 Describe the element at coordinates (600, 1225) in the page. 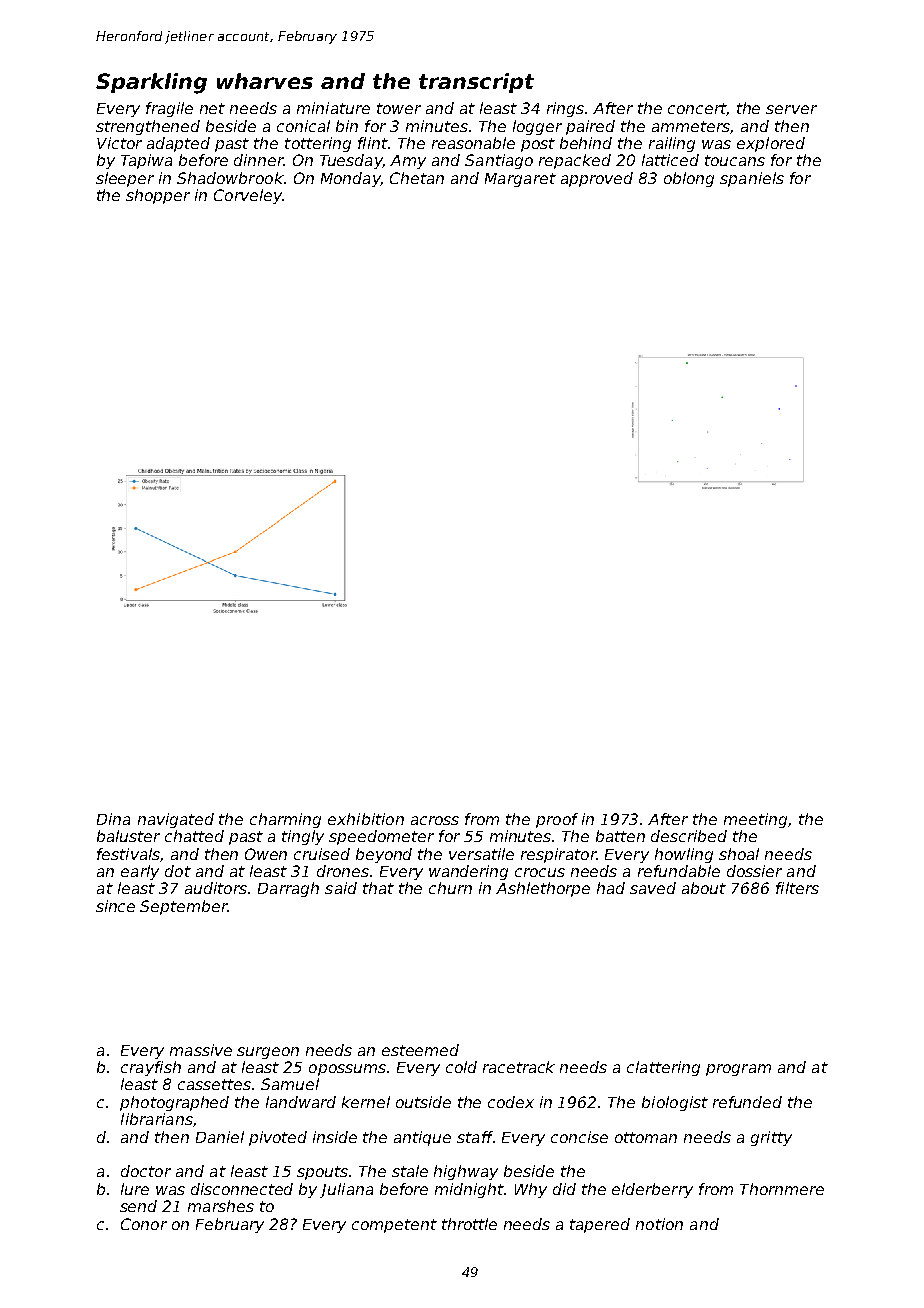

I see `tapered` at that location.
